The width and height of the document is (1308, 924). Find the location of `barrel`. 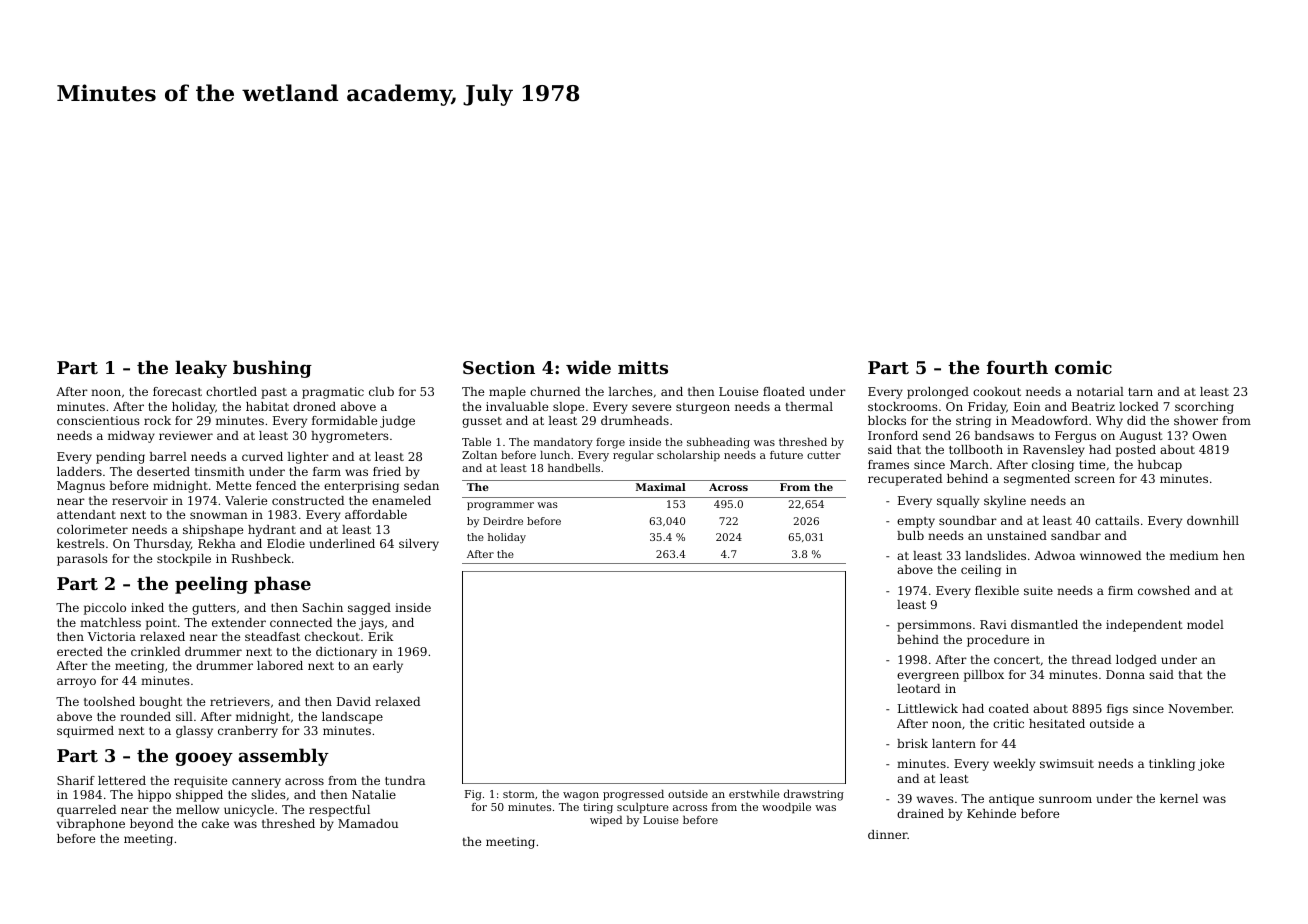

barrel is located at coordinates (168, 456).
